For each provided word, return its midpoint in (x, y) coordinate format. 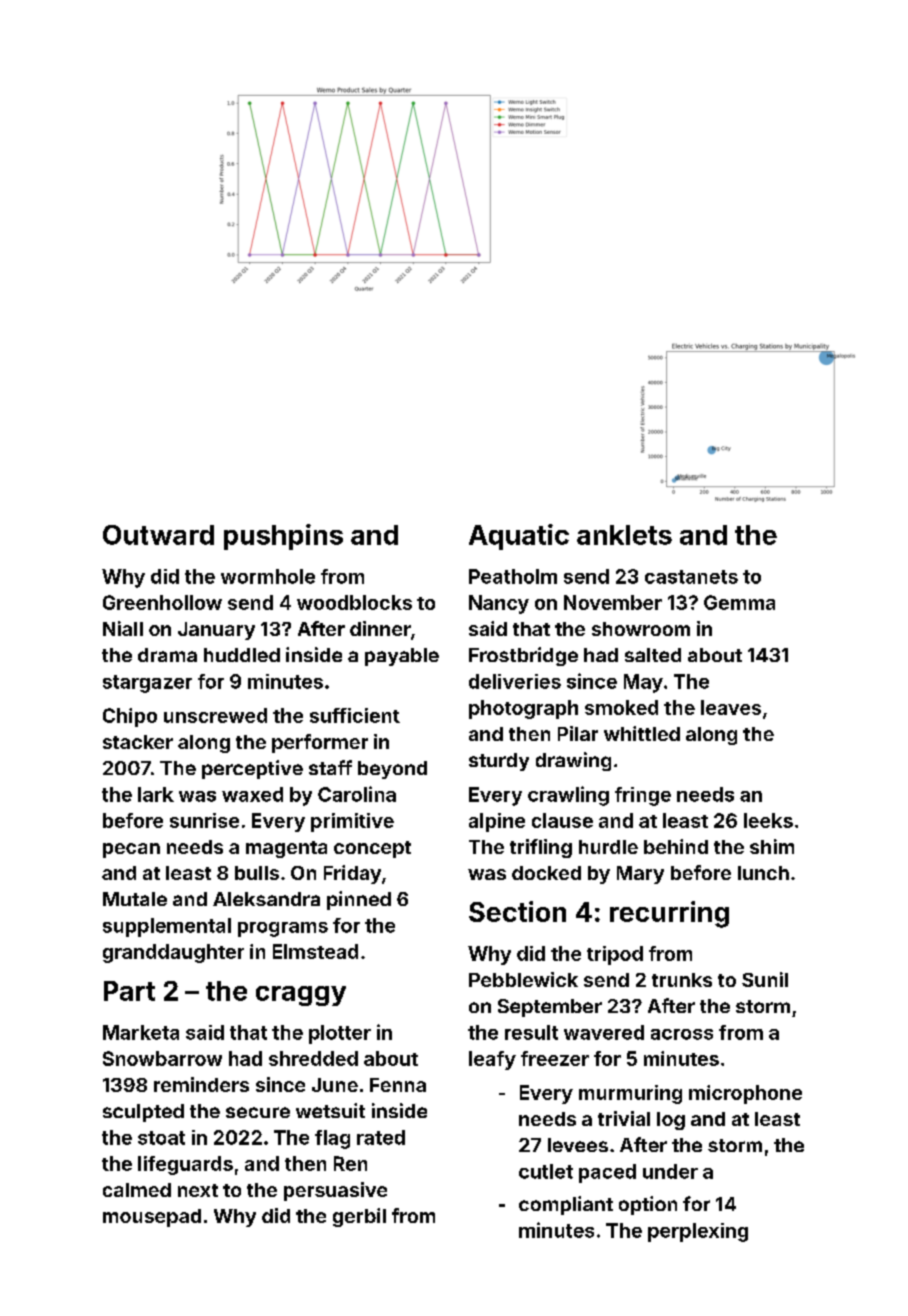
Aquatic (519, 537)
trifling (541, 848)
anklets (624, 535)
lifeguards (185, 1165)
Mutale (135, 899)
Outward (158, 535)
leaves (731, 707)
